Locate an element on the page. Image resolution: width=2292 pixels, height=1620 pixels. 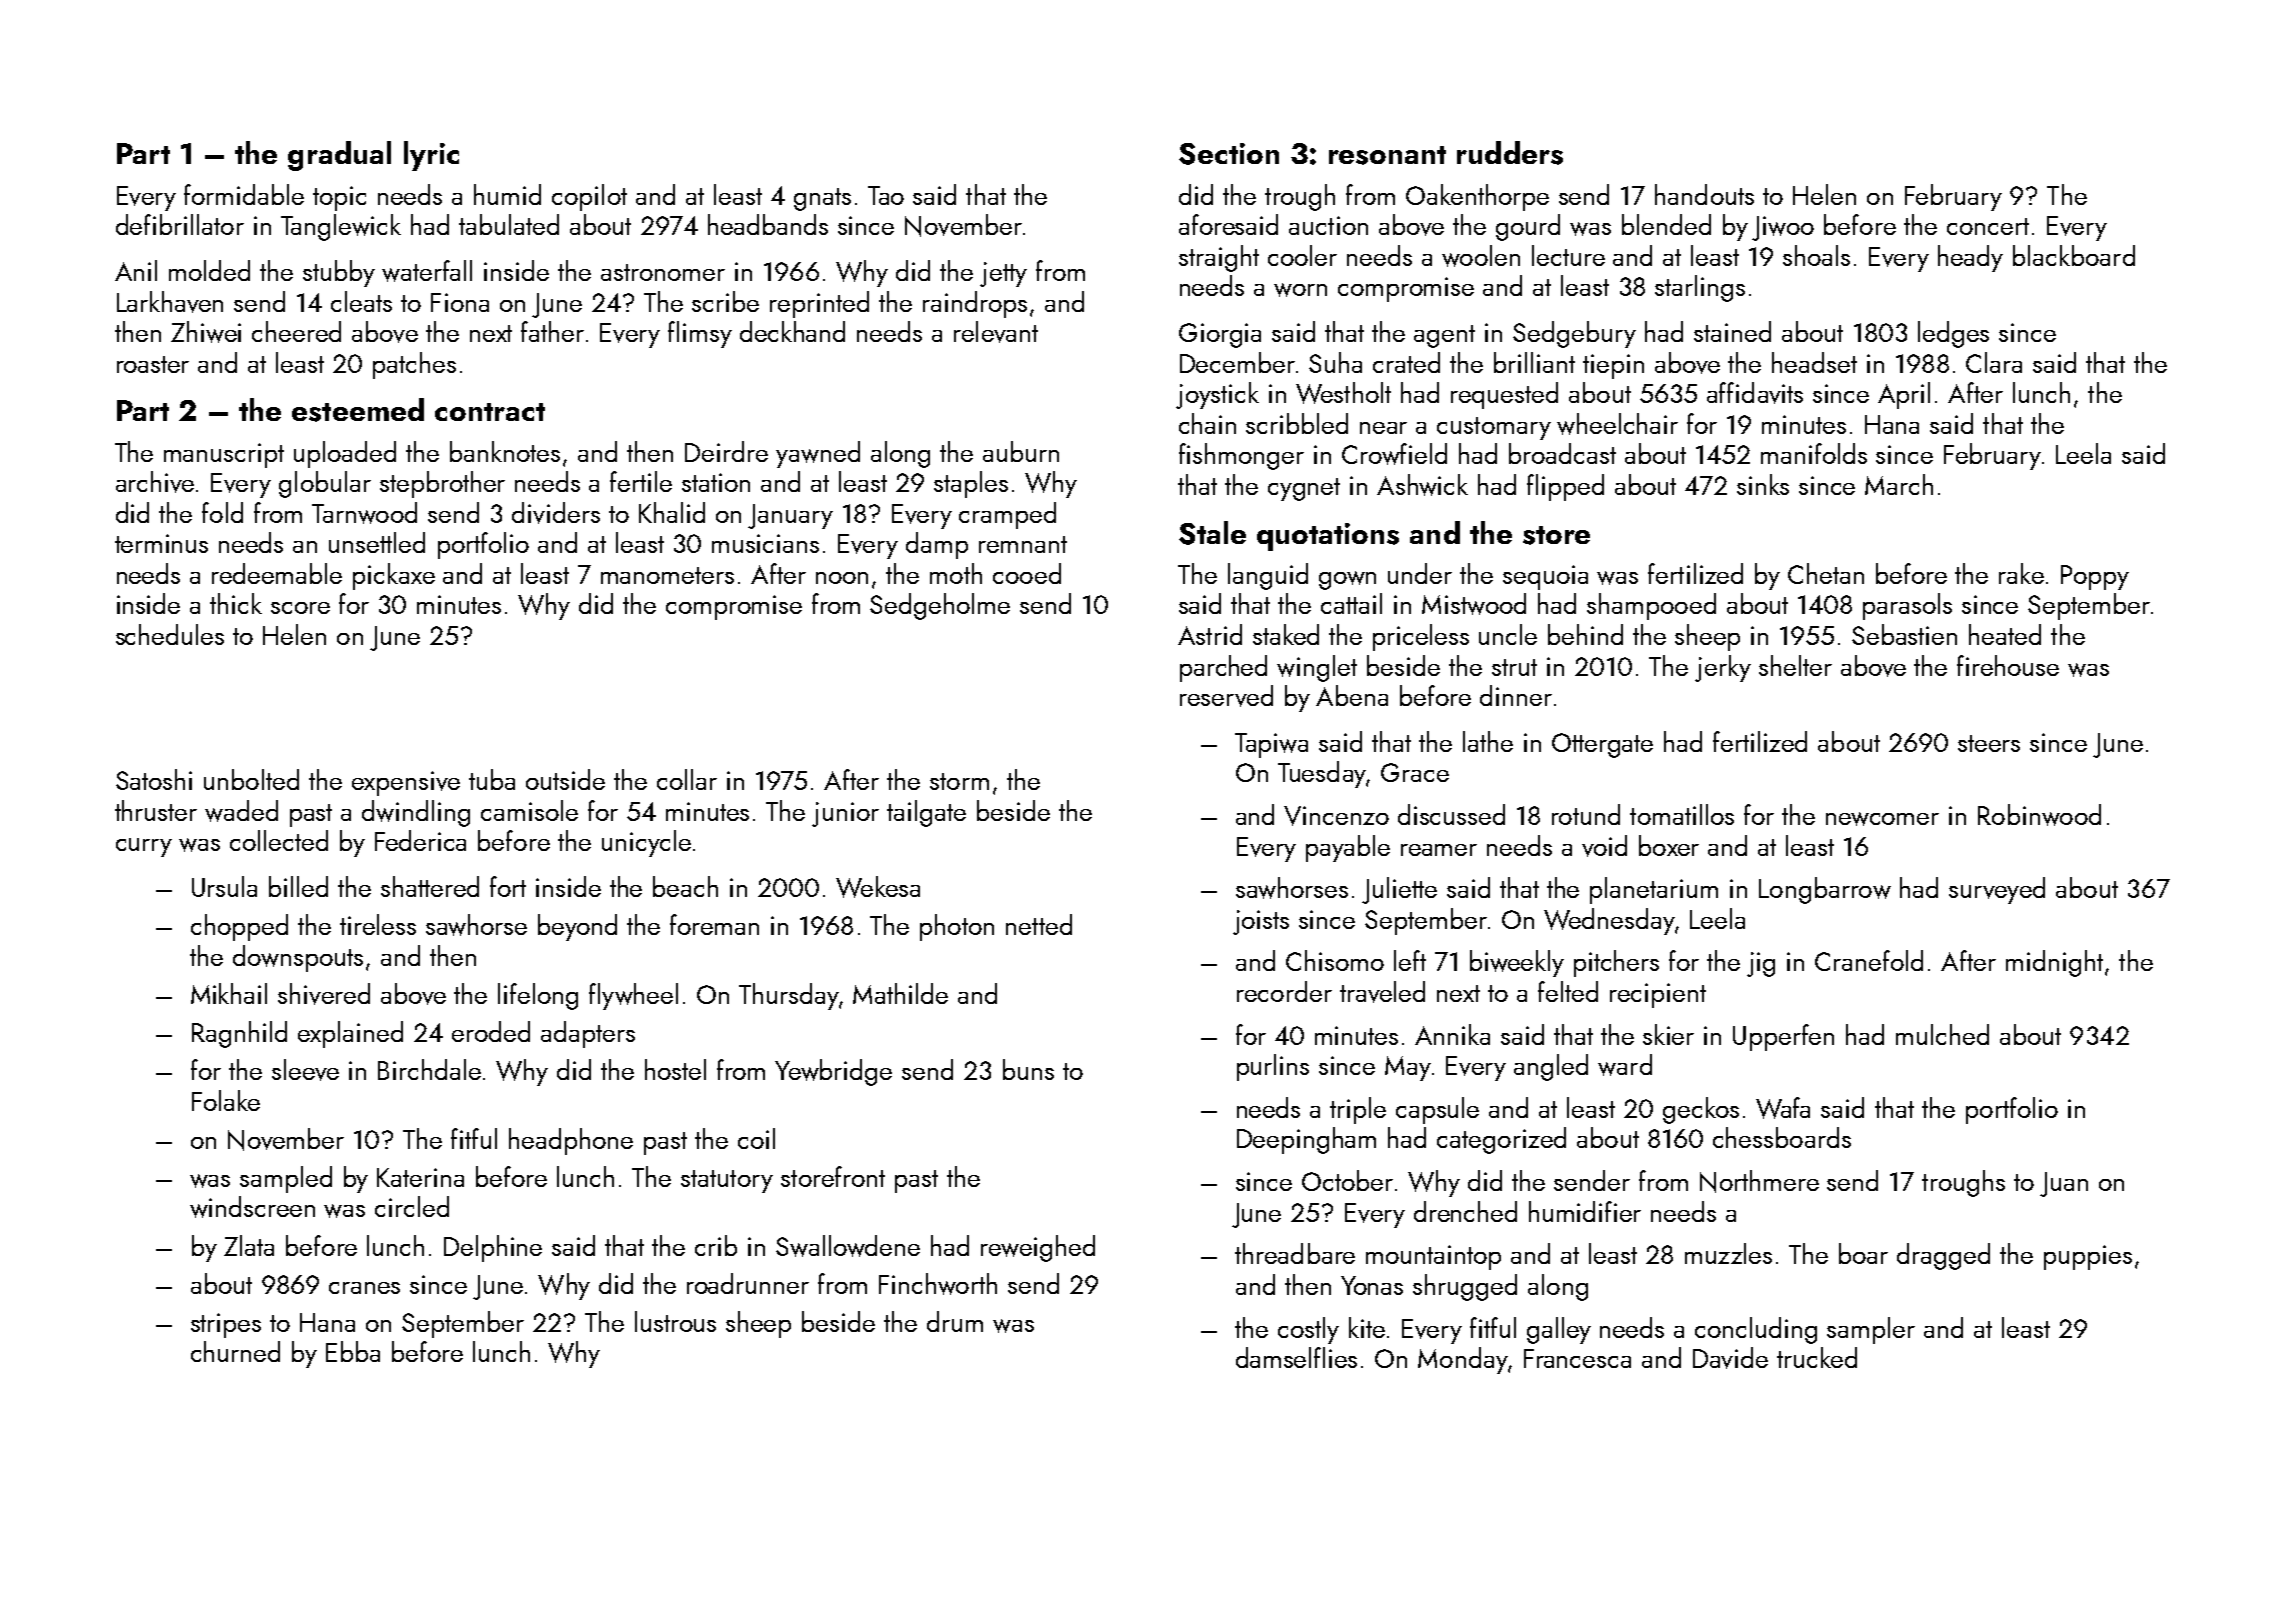
Section is located at coordinates (1229, 154).
